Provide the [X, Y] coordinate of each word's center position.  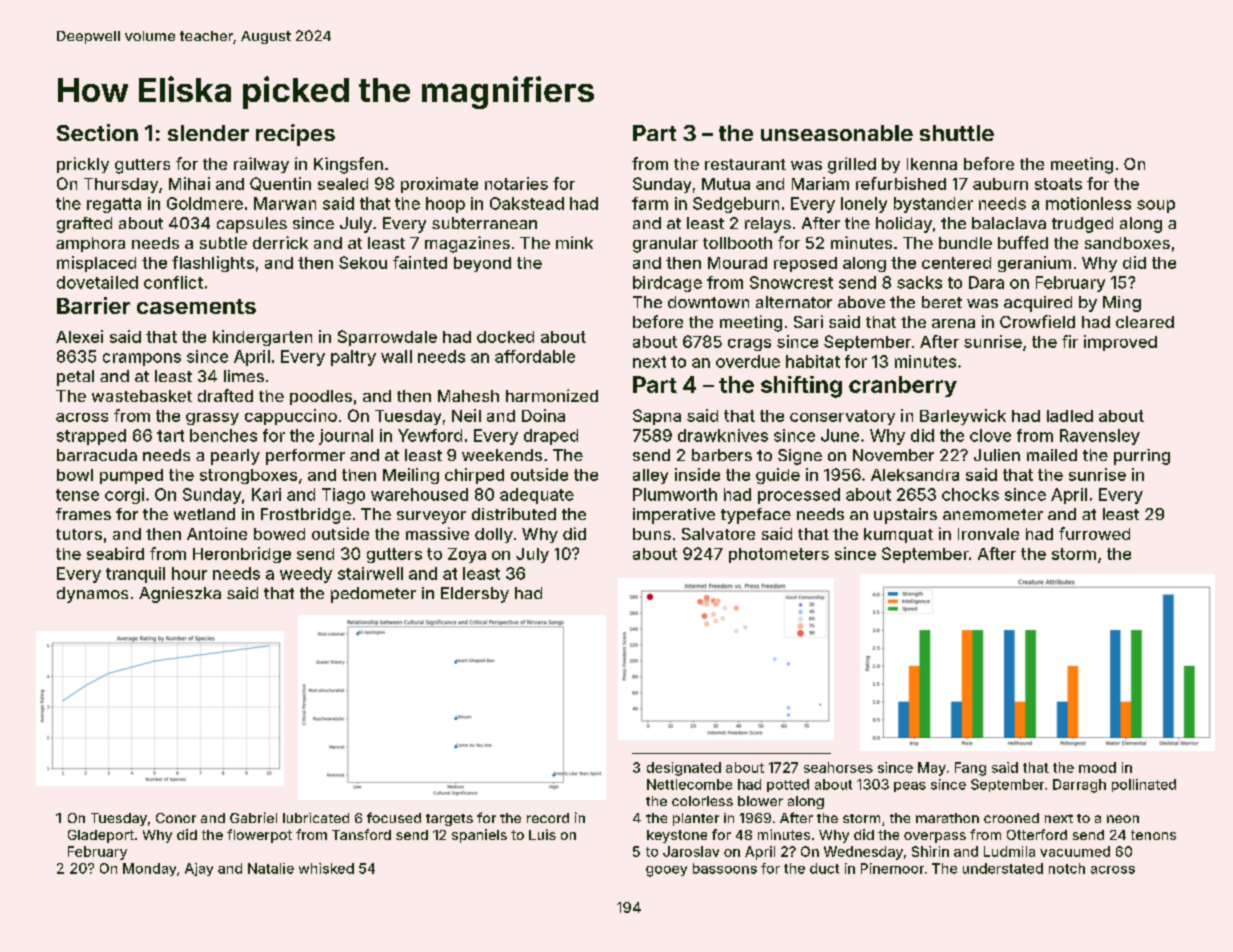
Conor [176, 818]
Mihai [189, 183]
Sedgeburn [736, 205]
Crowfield [1037, 321]
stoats [1058, 184]
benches [223, 435]
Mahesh [468, 396]
